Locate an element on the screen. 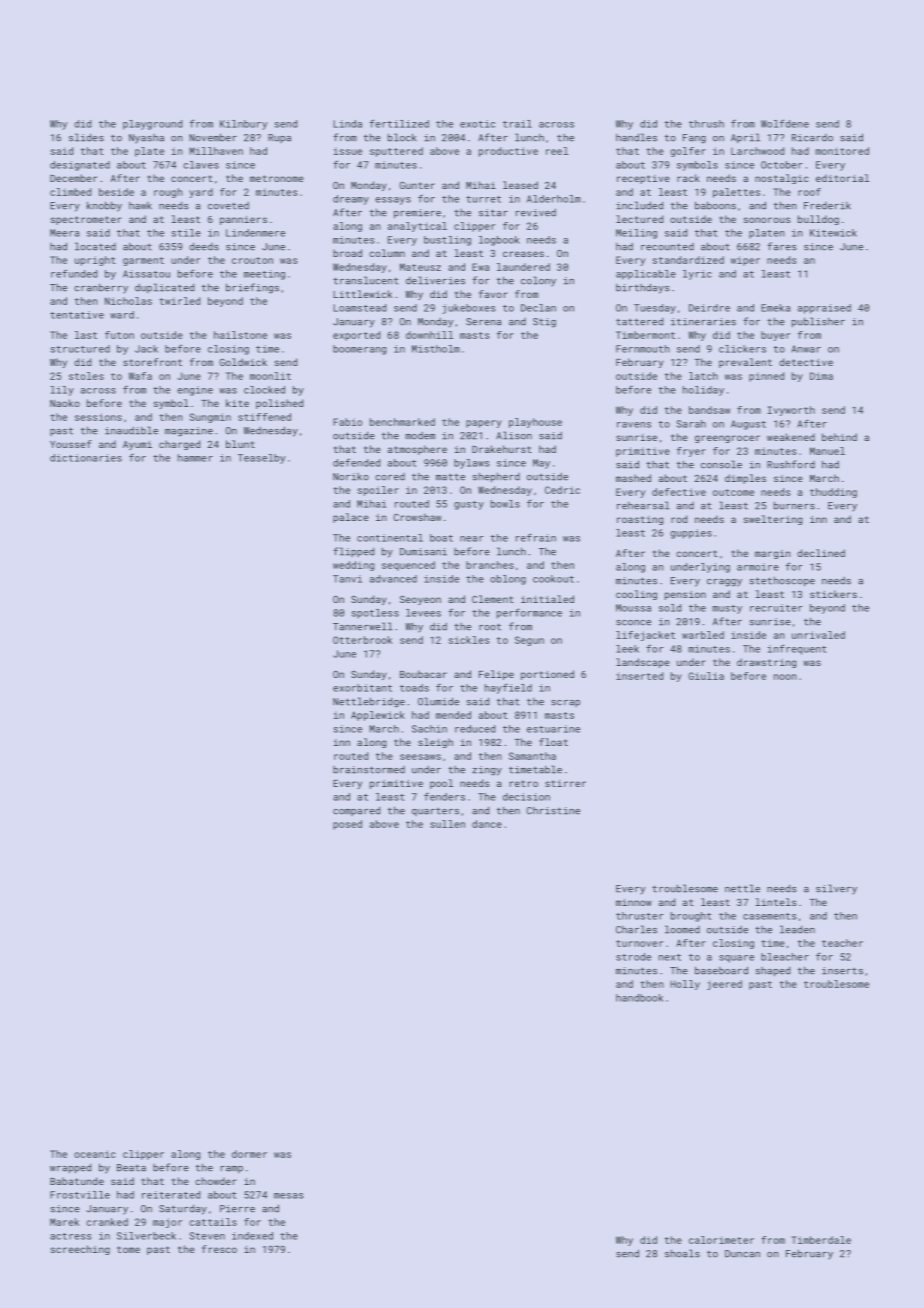 Image resolution: width=924 pixels, height=1308 pixels. inserted is located at coordinates (639, 676).
